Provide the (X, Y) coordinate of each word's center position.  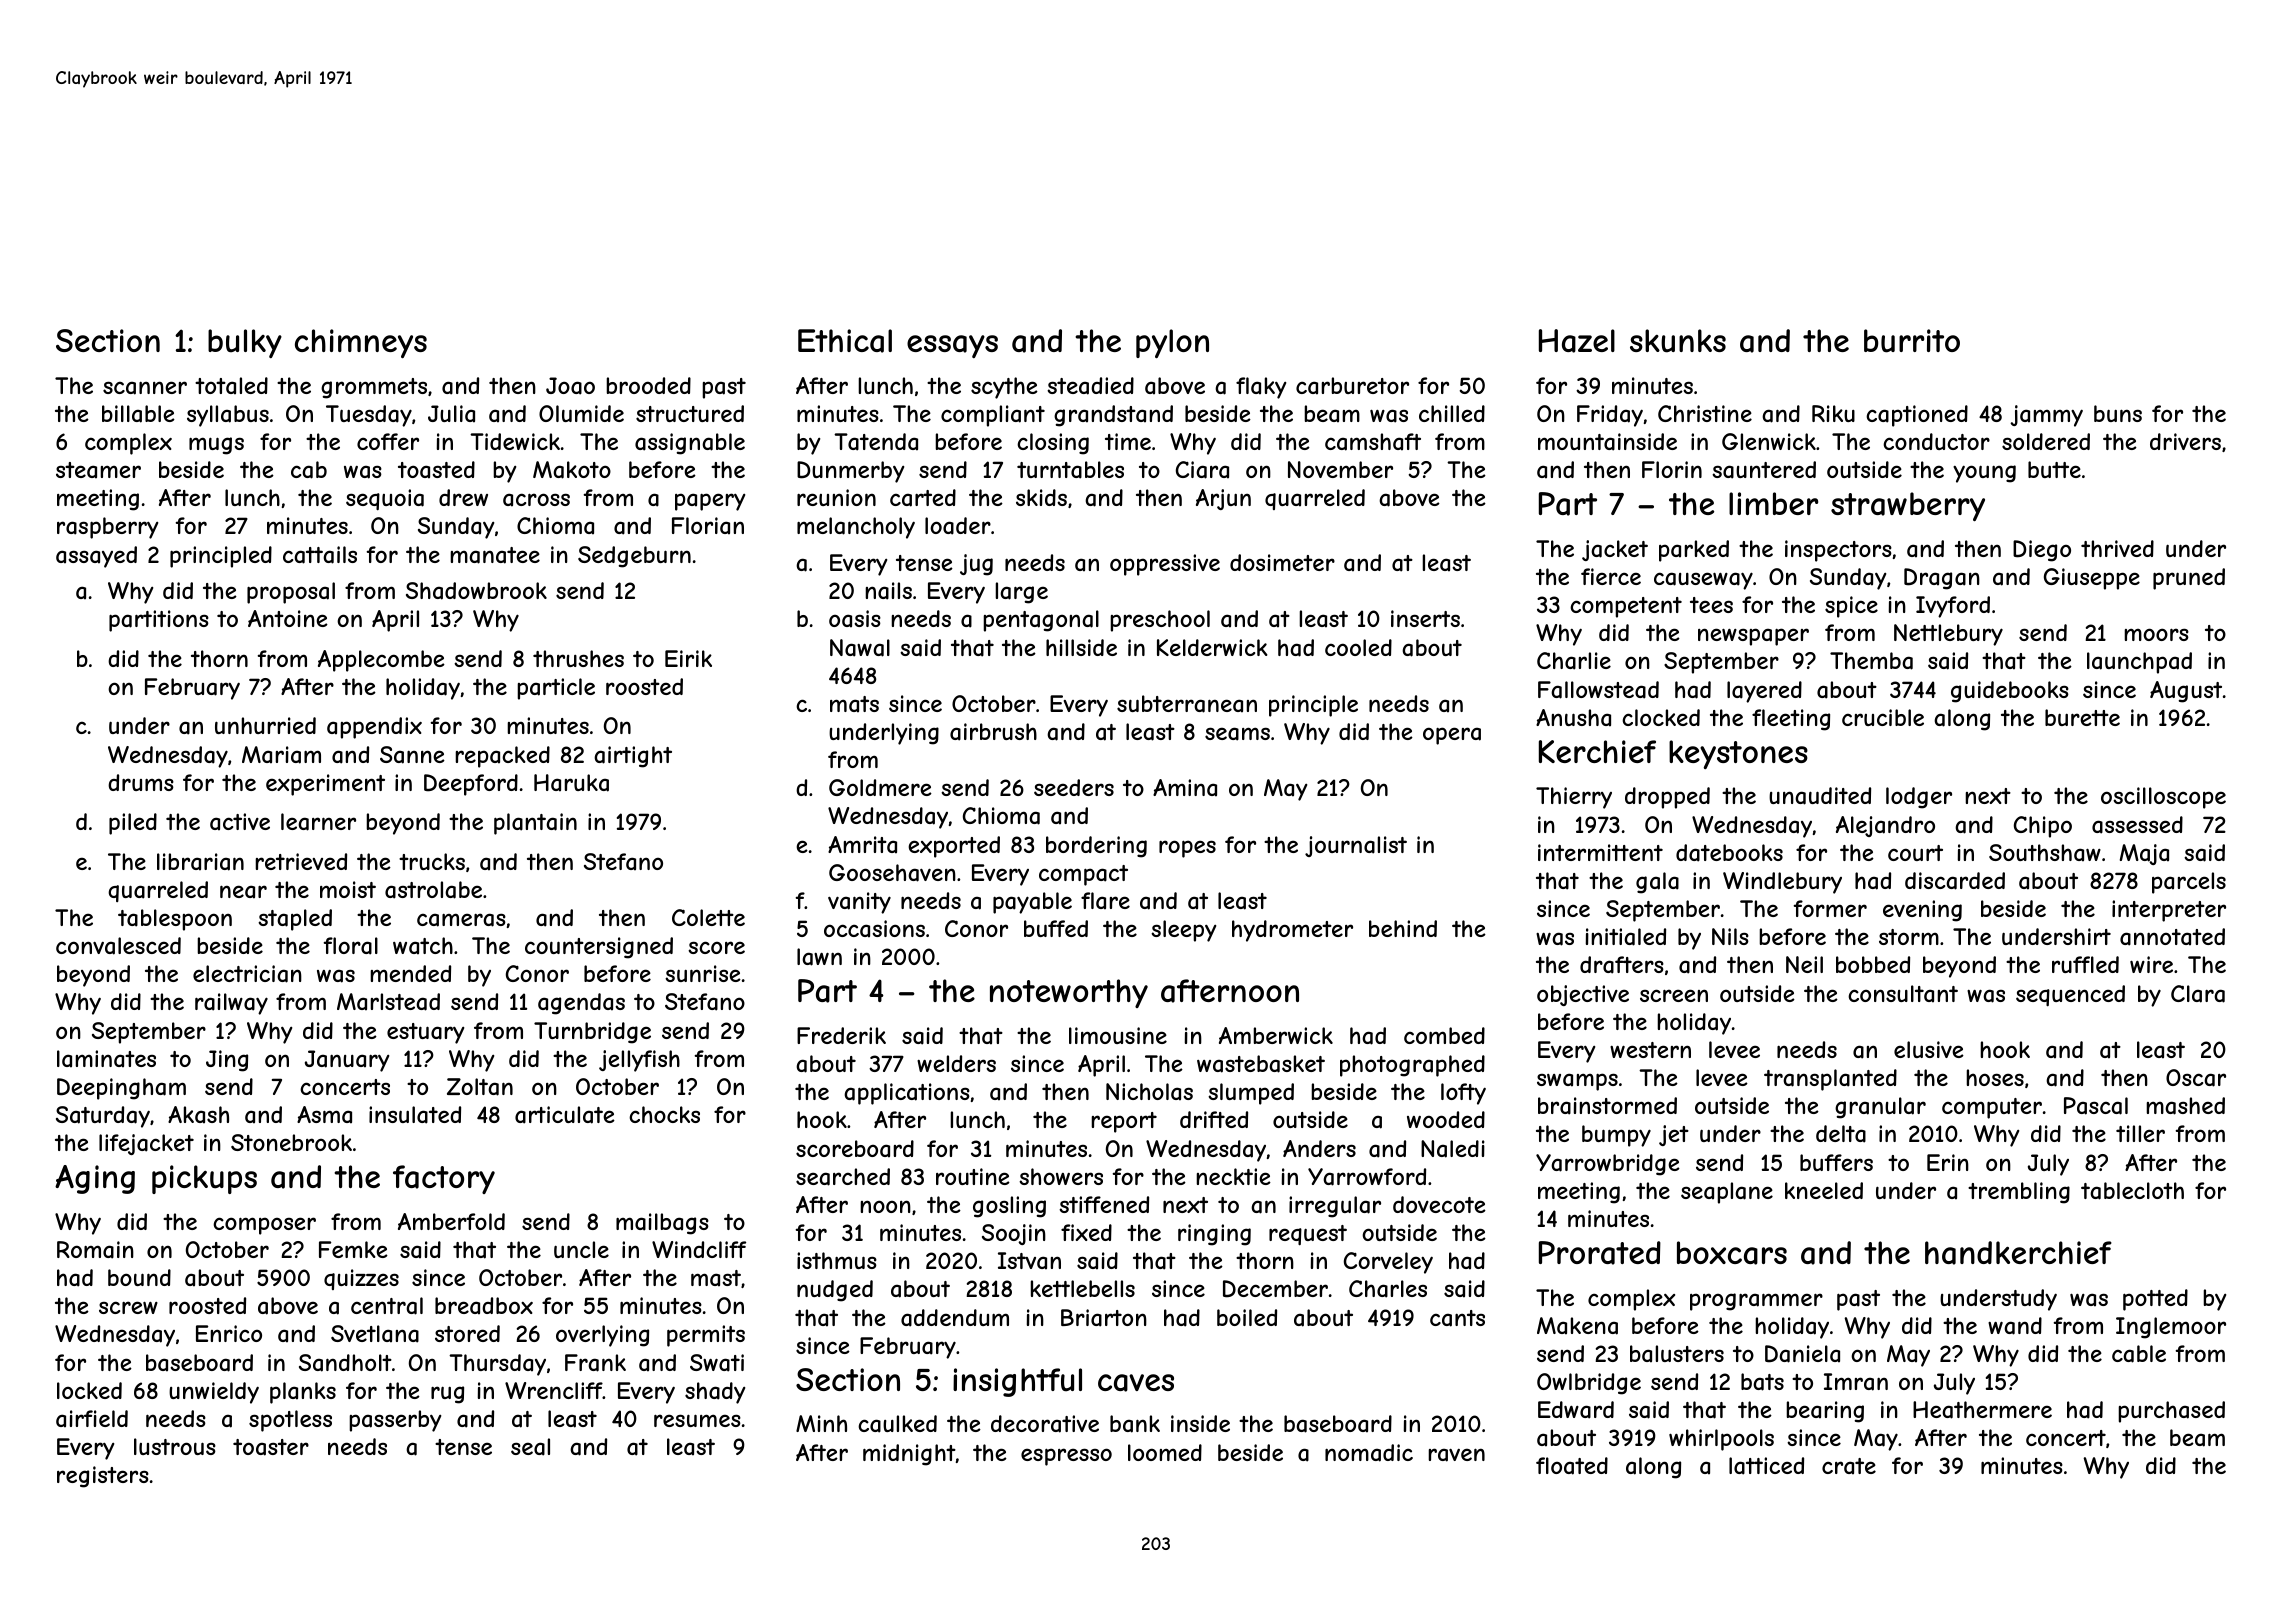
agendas (581, 1004)
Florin (1672, 469)
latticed (1766, 1466)
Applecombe (381, 661)
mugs (216, 446)
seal (530, 1447)
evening (1922, 911)
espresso (1066, 1457)
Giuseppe (2092, 579)
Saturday (103, 1117)
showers (1061, 1176)
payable (1032, 903)
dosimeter (1282, 562)
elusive (1929, 1049)
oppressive (1165, 565)
